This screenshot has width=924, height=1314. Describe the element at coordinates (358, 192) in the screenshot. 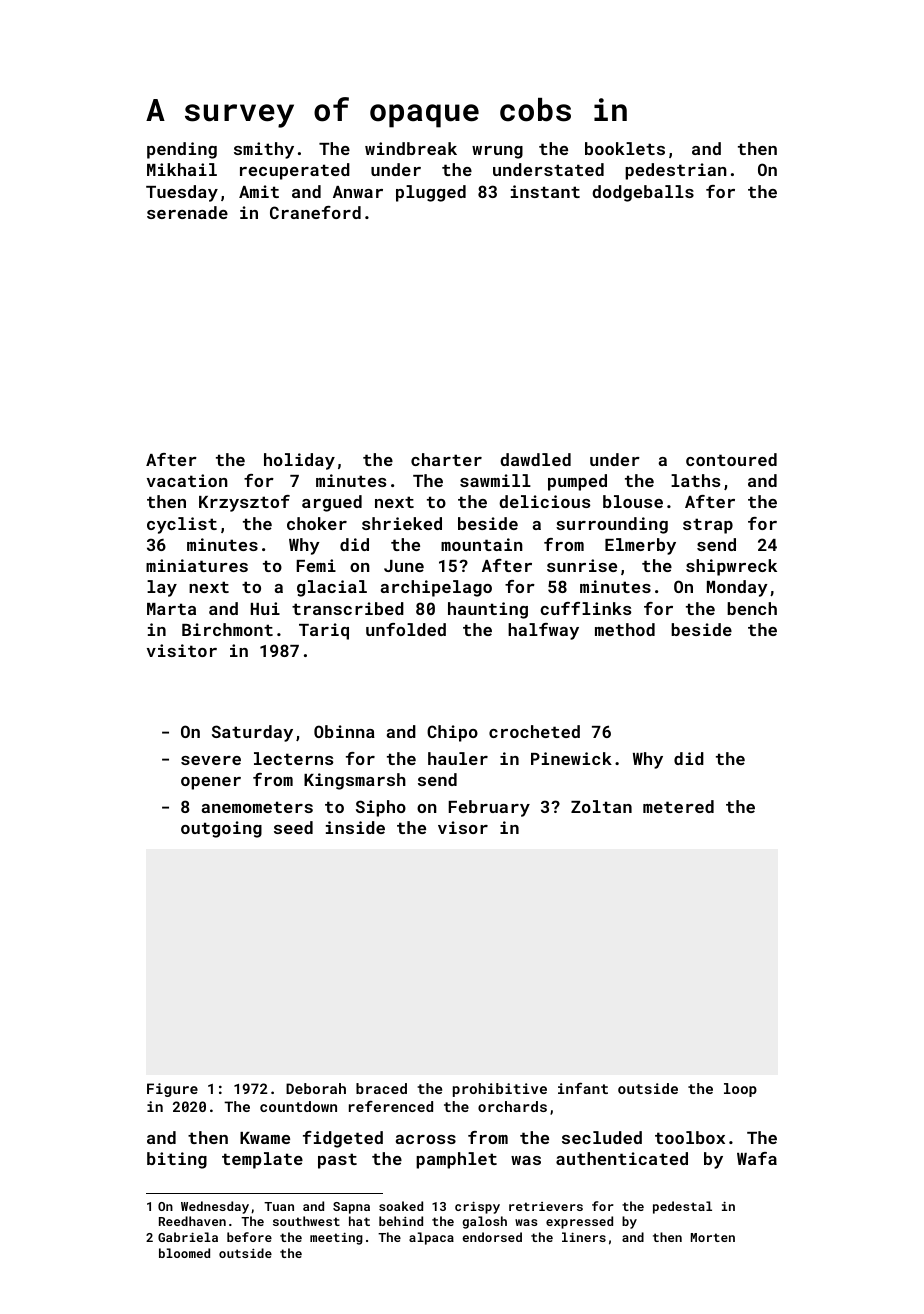

I see `Anwar` at that location.
